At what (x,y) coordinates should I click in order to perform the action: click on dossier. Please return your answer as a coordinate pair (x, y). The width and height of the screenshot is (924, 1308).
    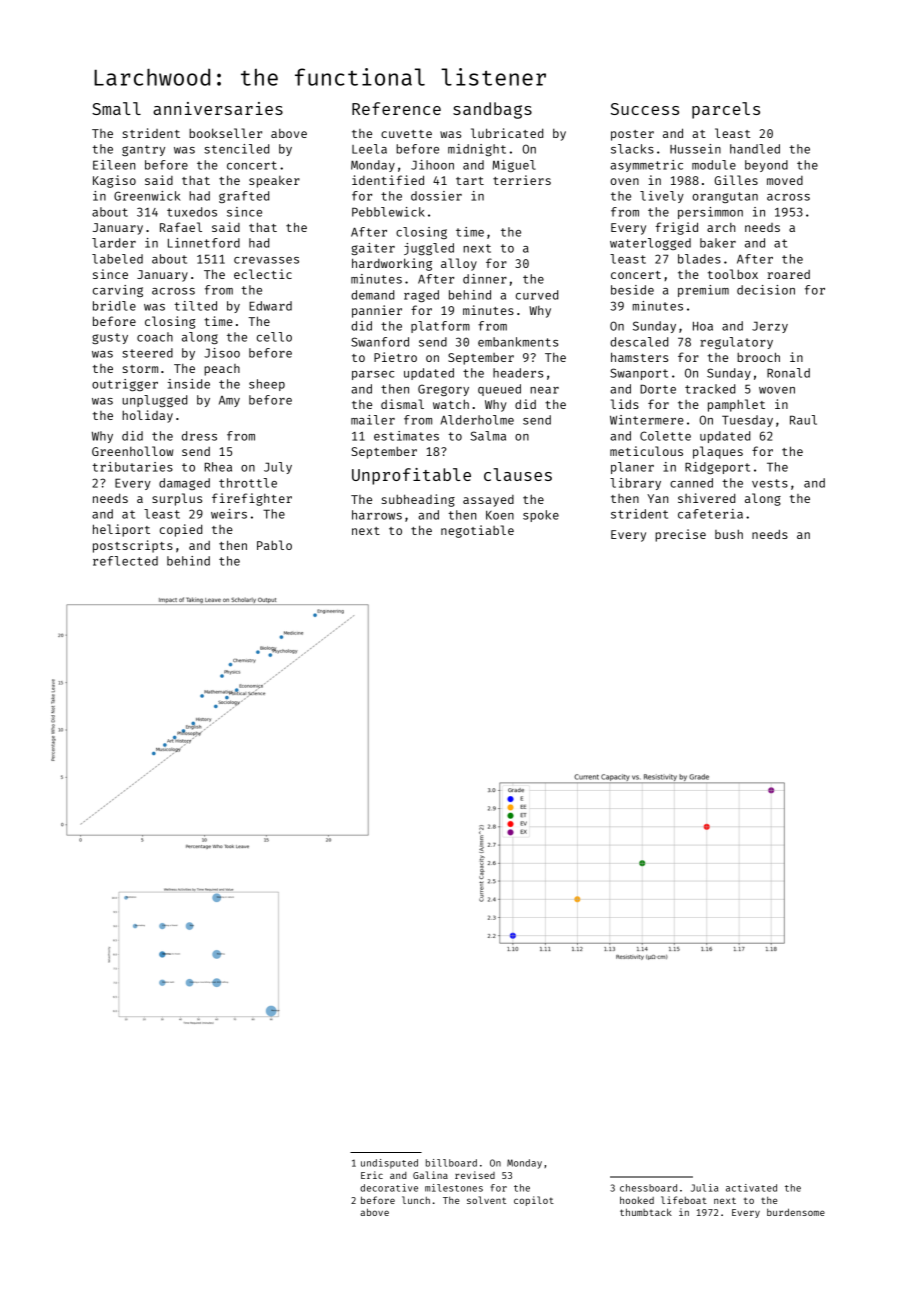
    Looking at the image, I should click on (436, 196).
